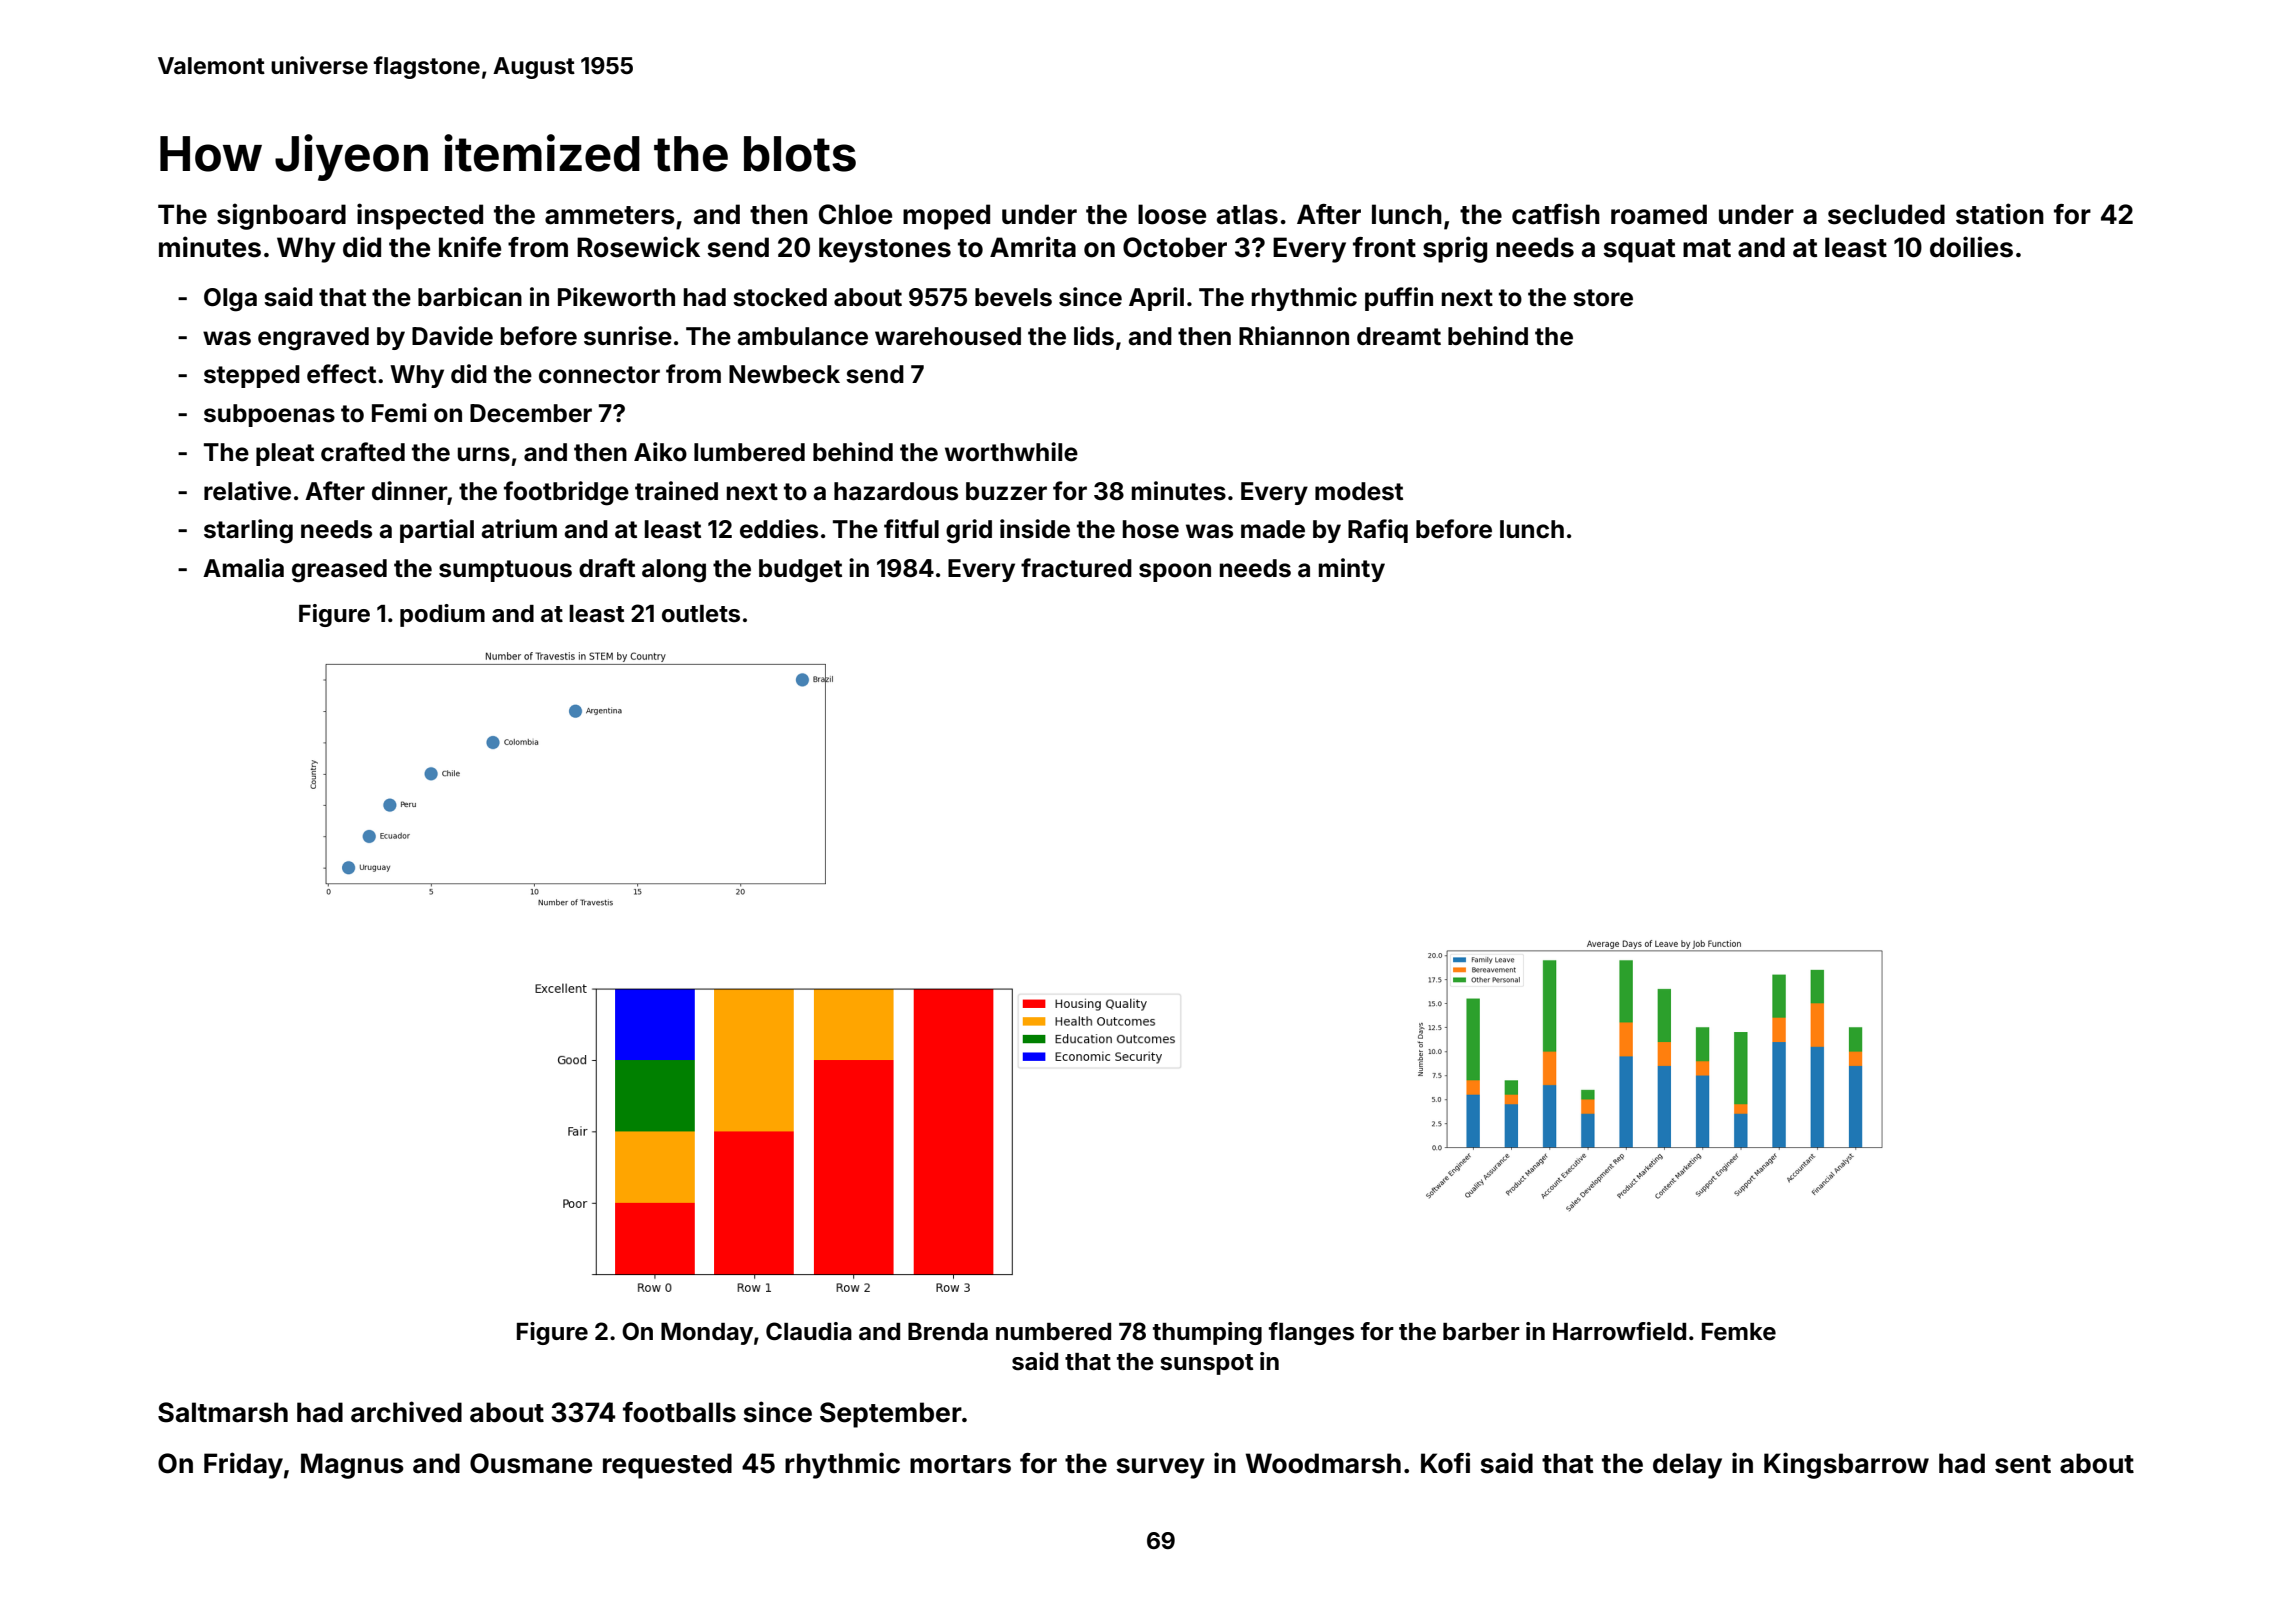 This image has height=1620, width=2292. Describe the element at coordinates (1094, 336) in the image. I see `lids` at that location.
